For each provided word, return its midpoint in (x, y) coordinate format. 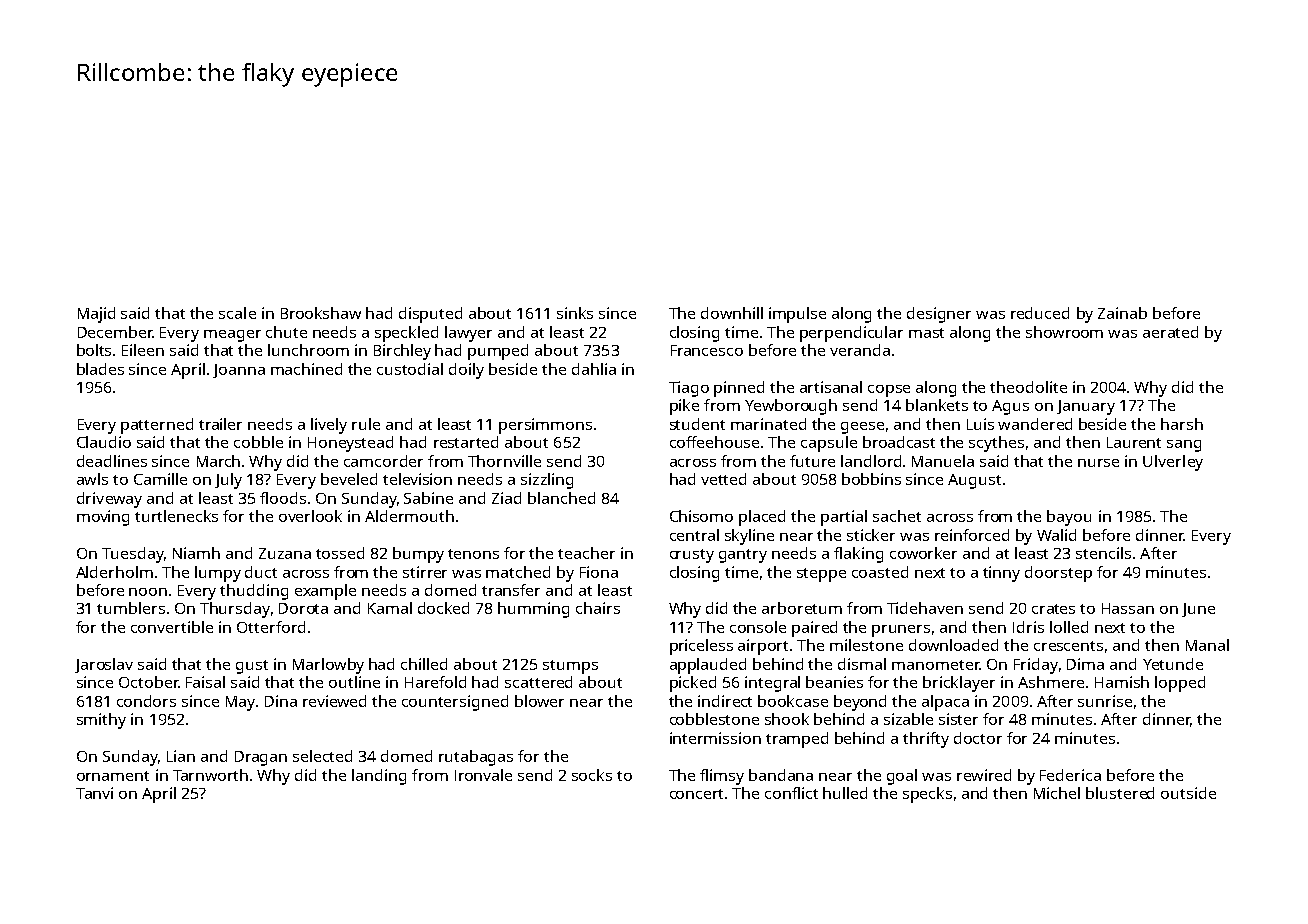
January (1086, 407)
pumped (498, 352)
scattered (538, 682)
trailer (220, 424)
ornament (113, 776)
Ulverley (1173, 463)
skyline (749, 537)
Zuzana (285, 553)
